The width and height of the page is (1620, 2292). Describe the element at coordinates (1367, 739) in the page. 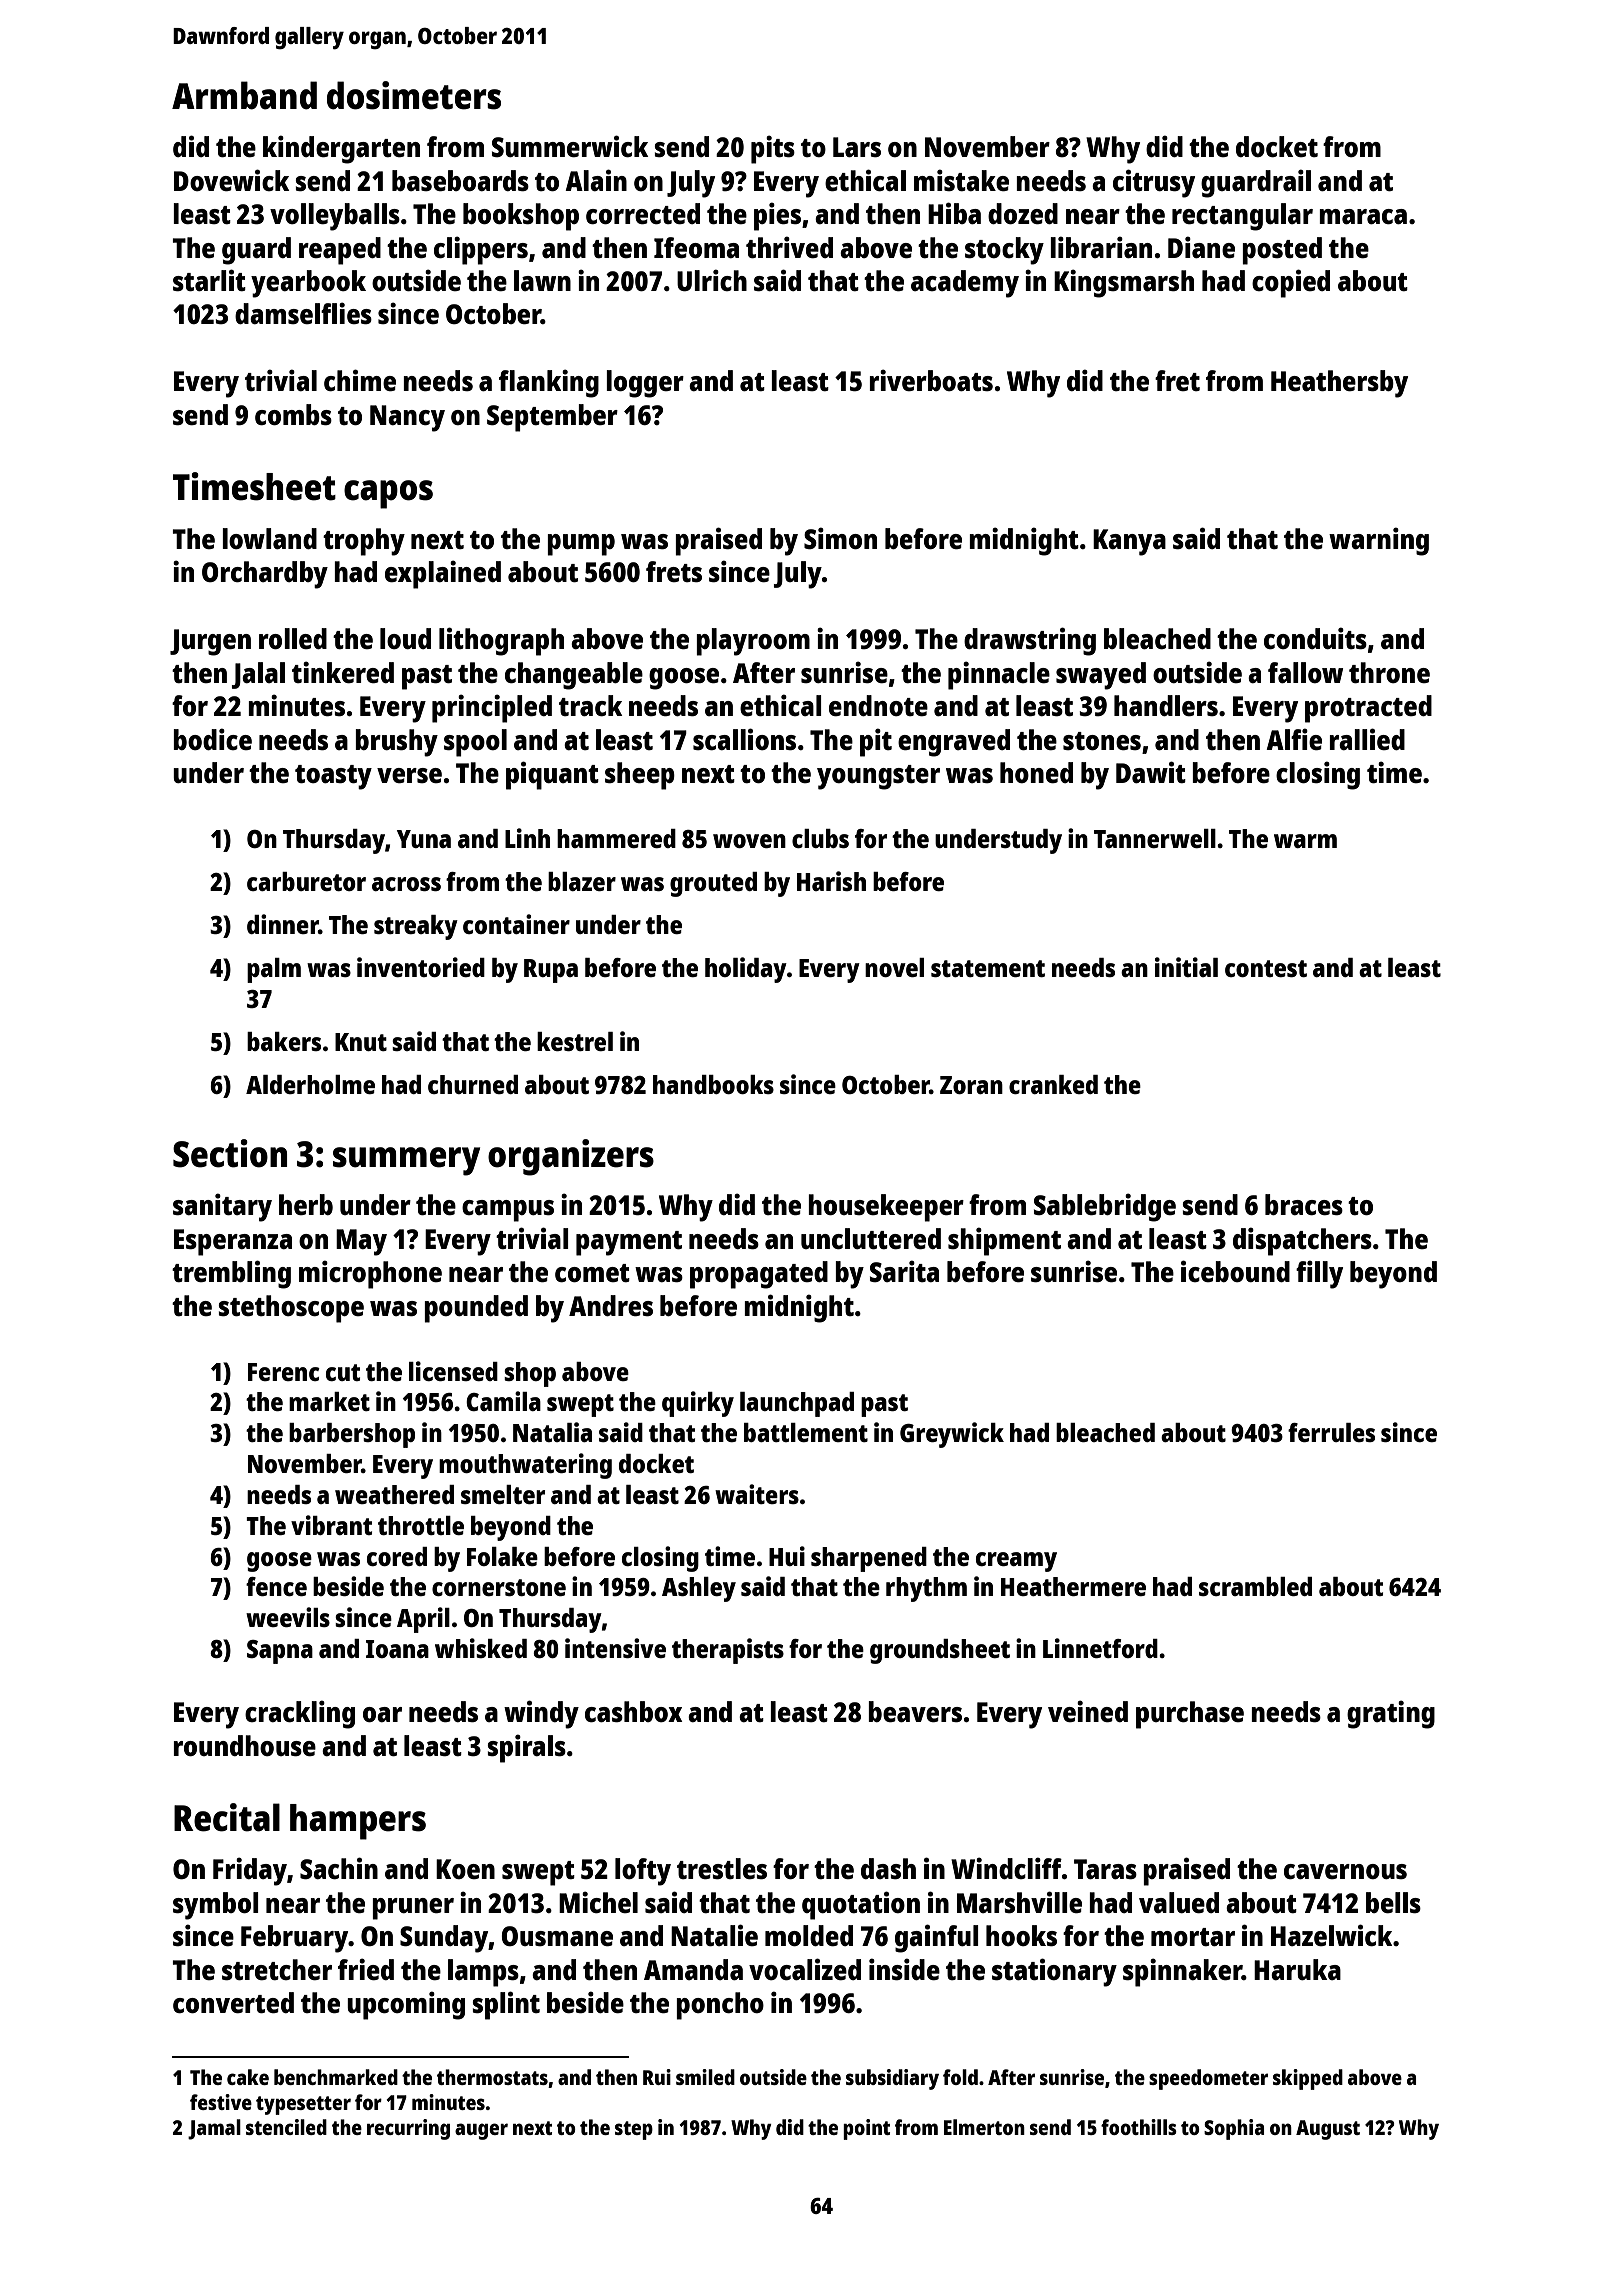

I see `rallied` at that location.
